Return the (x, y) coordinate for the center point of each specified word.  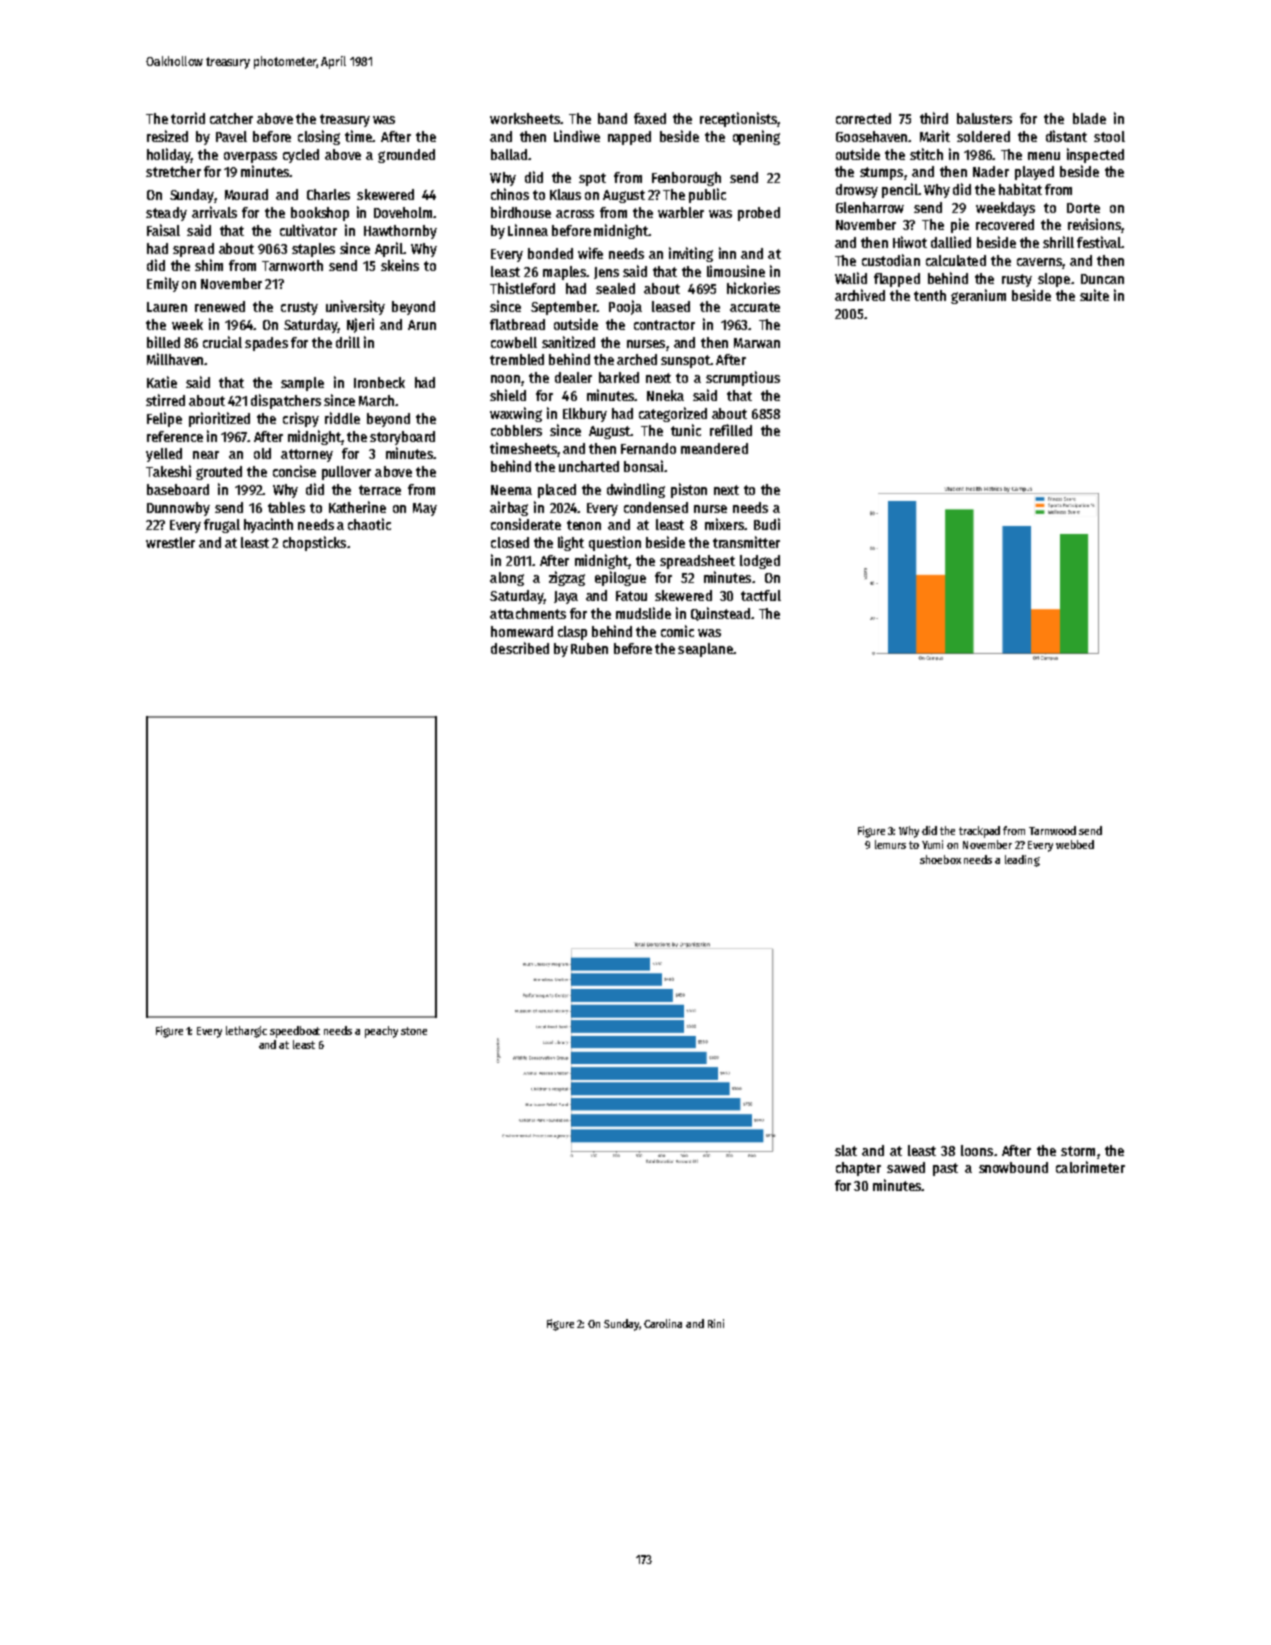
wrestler (170, 542)
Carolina (663, 1323)
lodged (760, 562)
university (355, 307)
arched (637, 359)
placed (557, 491)
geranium (978, 296)
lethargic (246, 1032)
